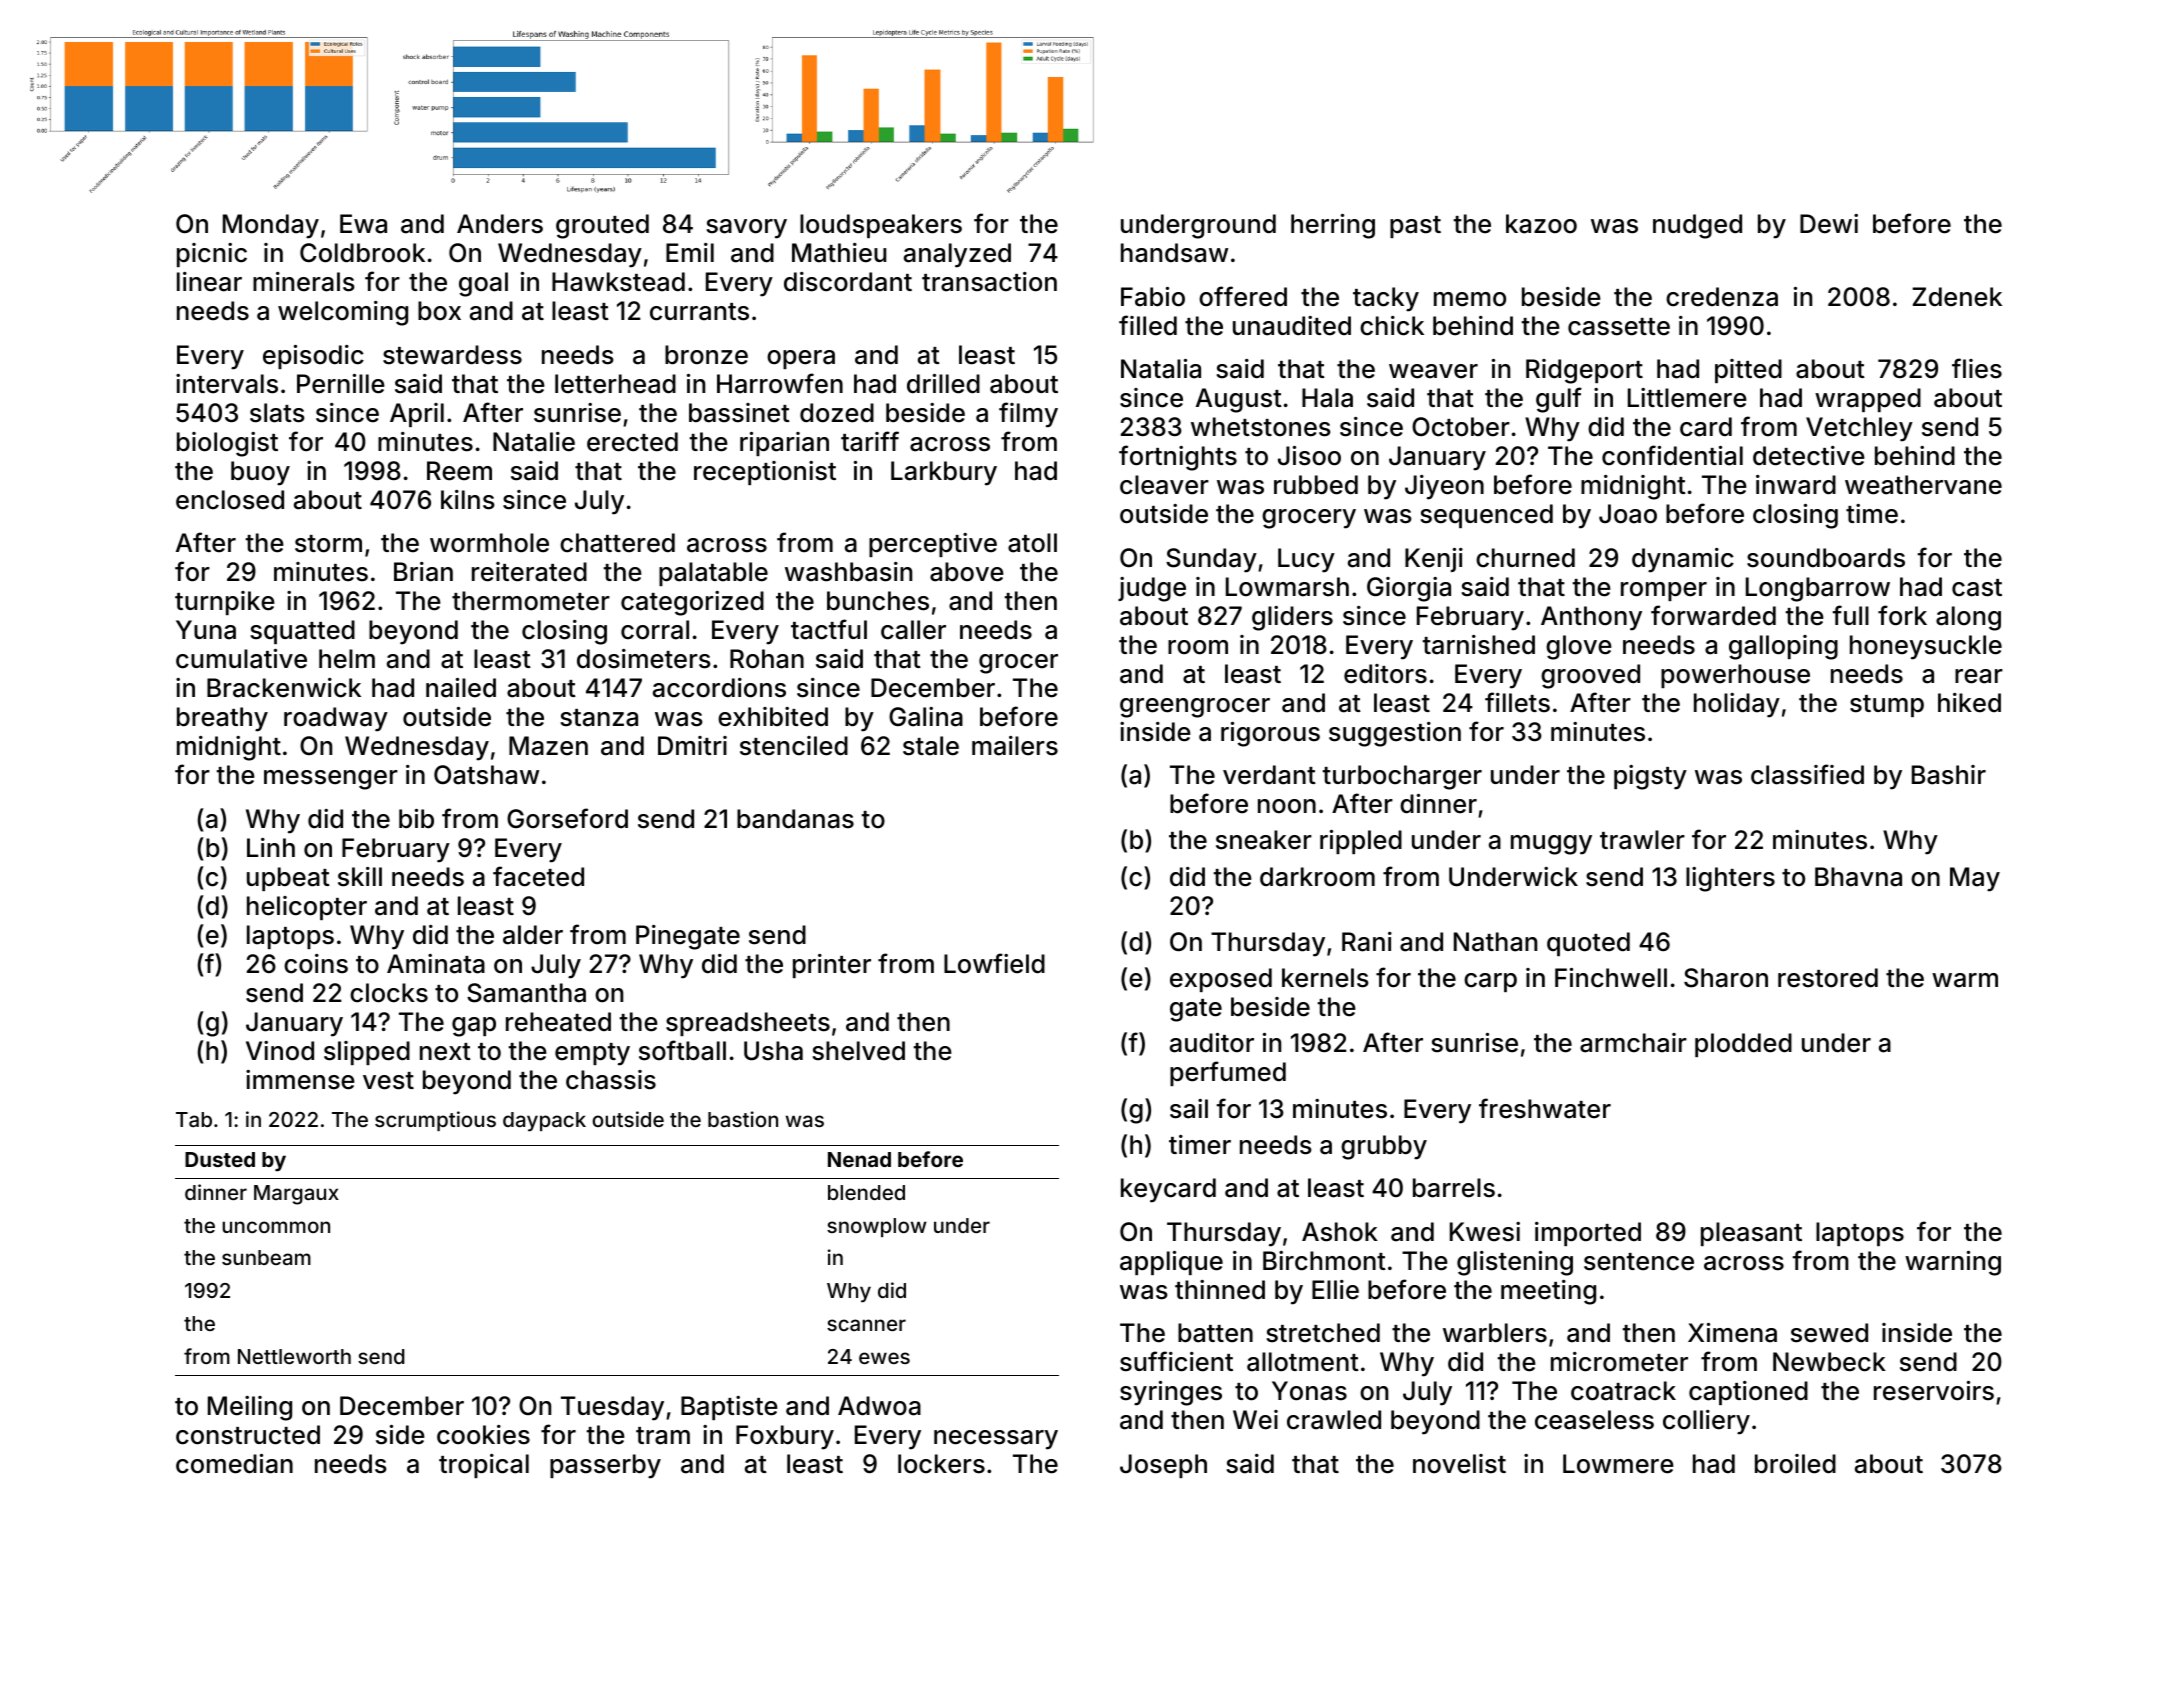  Describe the element at coordinates (644, 659) in the document. I see `dosimeters` at that location.
